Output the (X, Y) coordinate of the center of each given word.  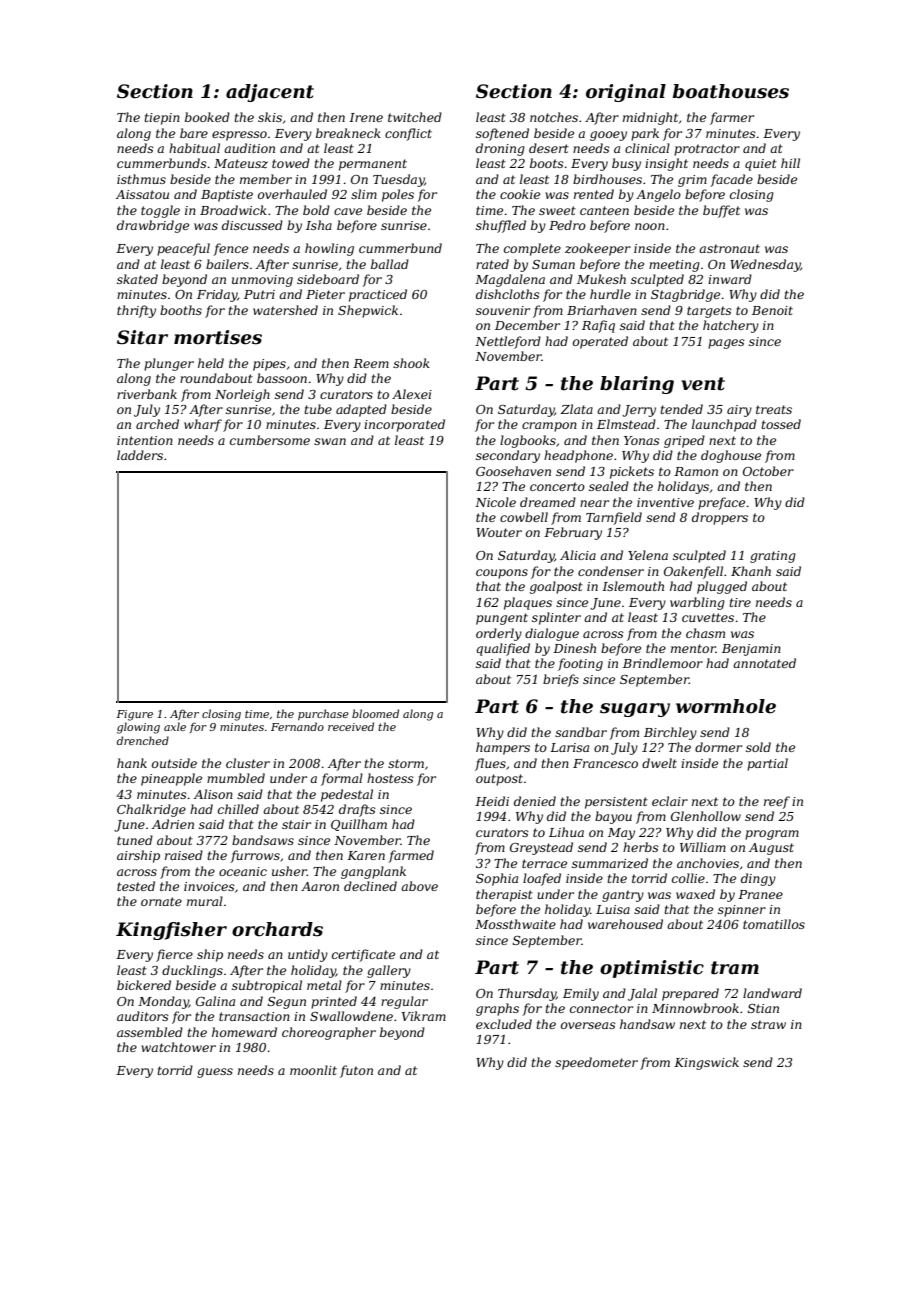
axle (175, 726)
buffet (721, 211)
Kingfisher (171, 931)
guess (215, 1073)
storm (406, 763)
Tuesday (398, 180)
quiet (761, 165)
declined (370, 886)
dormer (718, 747)
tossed (781, 424)
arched (157, 424)
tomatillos (774, 924)
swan (330, 441)
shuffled (501, 226)
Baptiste (227, 196)
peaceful (183, 249)
